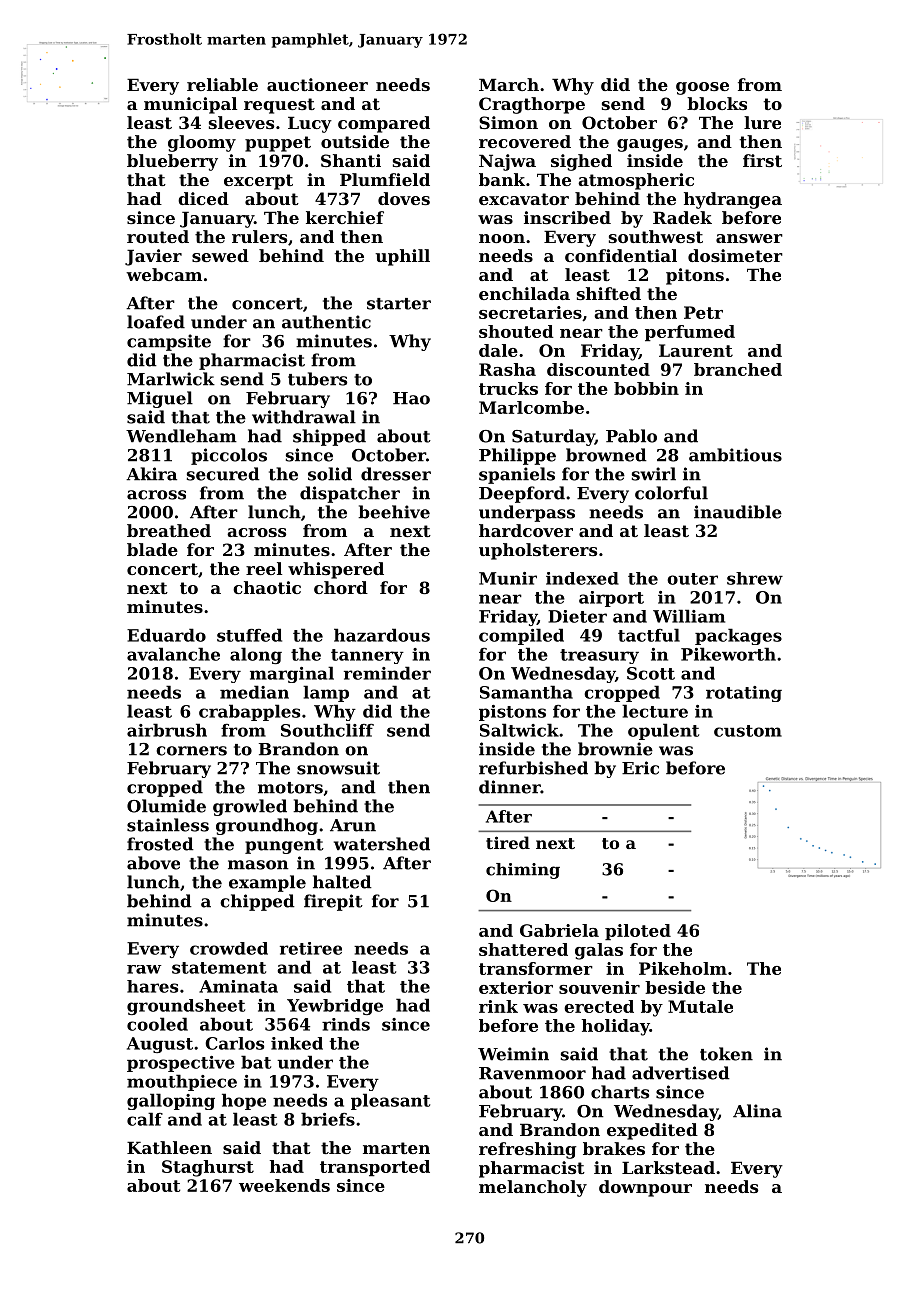 The image size is (909, 1290). What do you see at coordinates (399, 304) in the screenshot?
I see `starter` at bounding box center [399, 304].
